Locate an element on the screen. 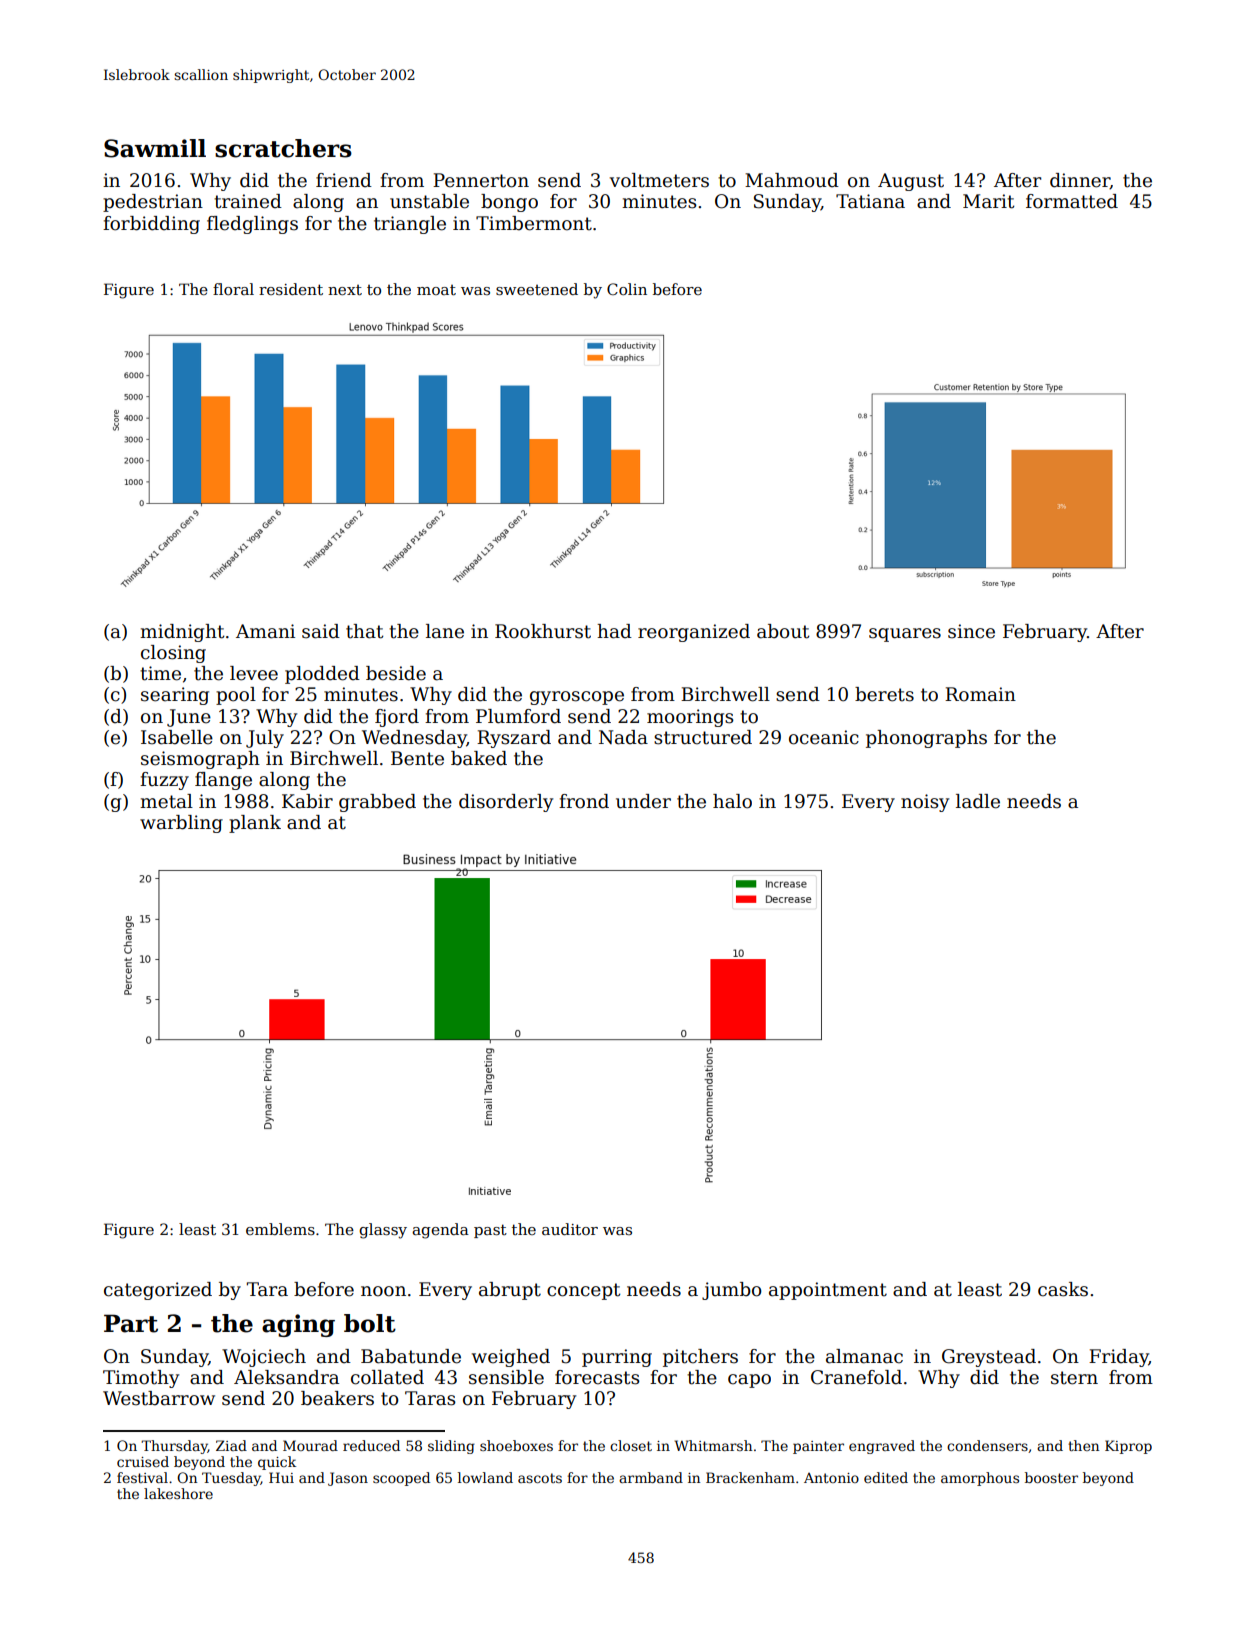  Bente is located at coordinates (417, 758).
